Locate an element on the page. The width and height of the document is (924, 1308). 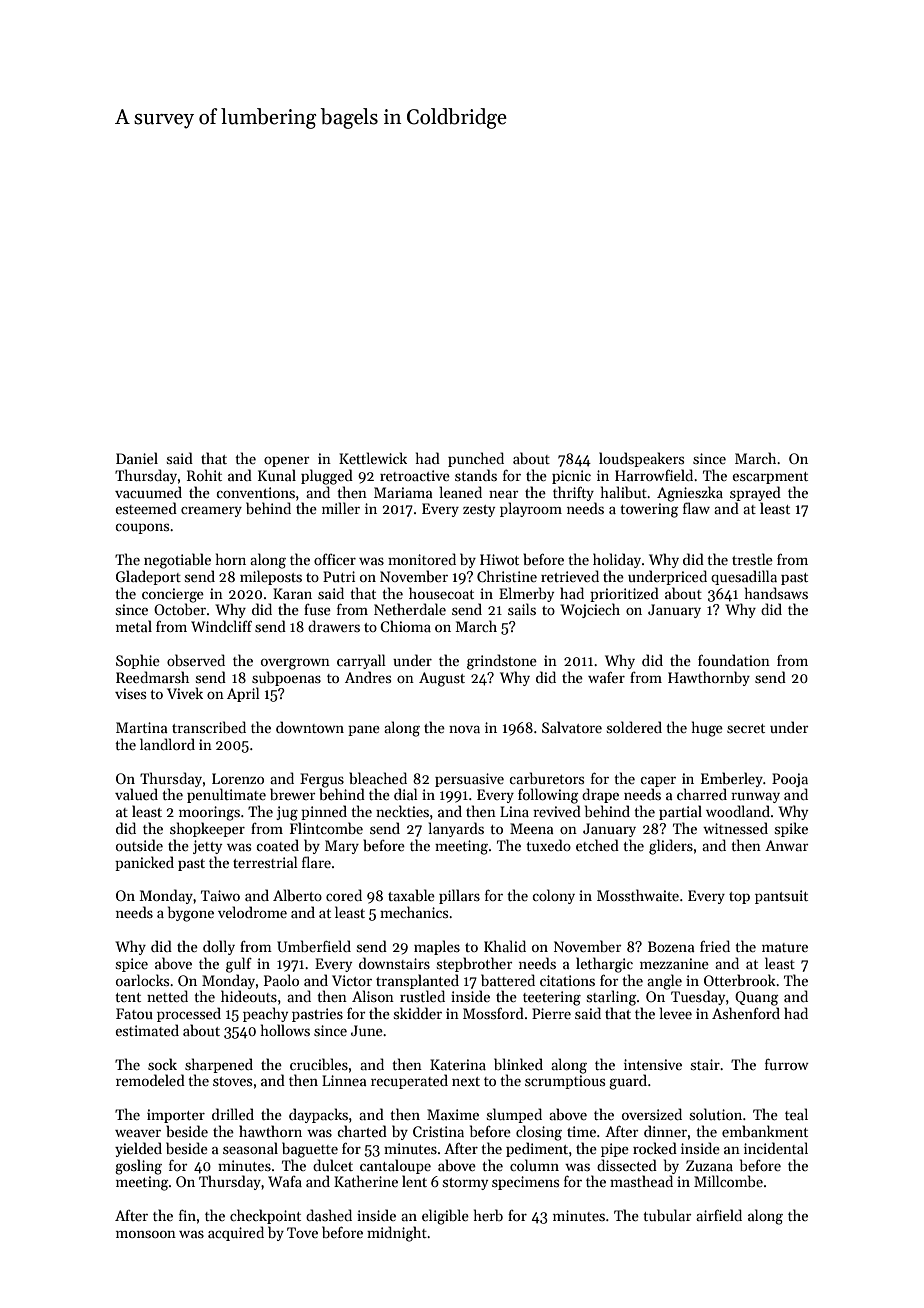
Rohit is located at coordinates (204, 475).
